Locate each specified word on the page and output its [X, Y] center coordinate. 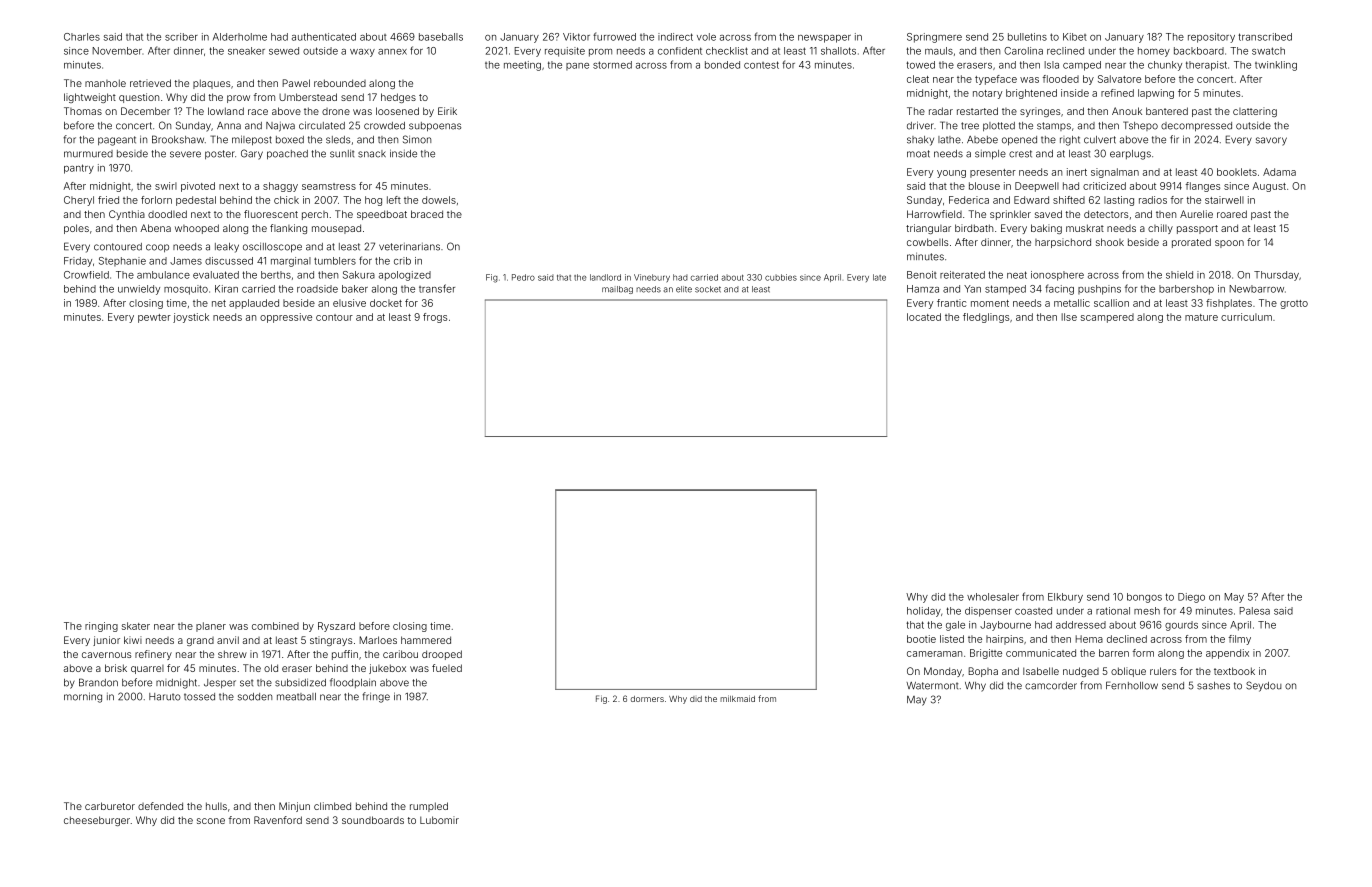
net [219, 303]
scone [211, 821]
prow [238, 99]
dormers [647, 699]
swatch [1268, 51]
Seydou [1264, 686]
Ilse [1069, 317]
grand [200, 641]
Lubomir [439, 820]
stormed [612, 65]
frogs [435, 318]
